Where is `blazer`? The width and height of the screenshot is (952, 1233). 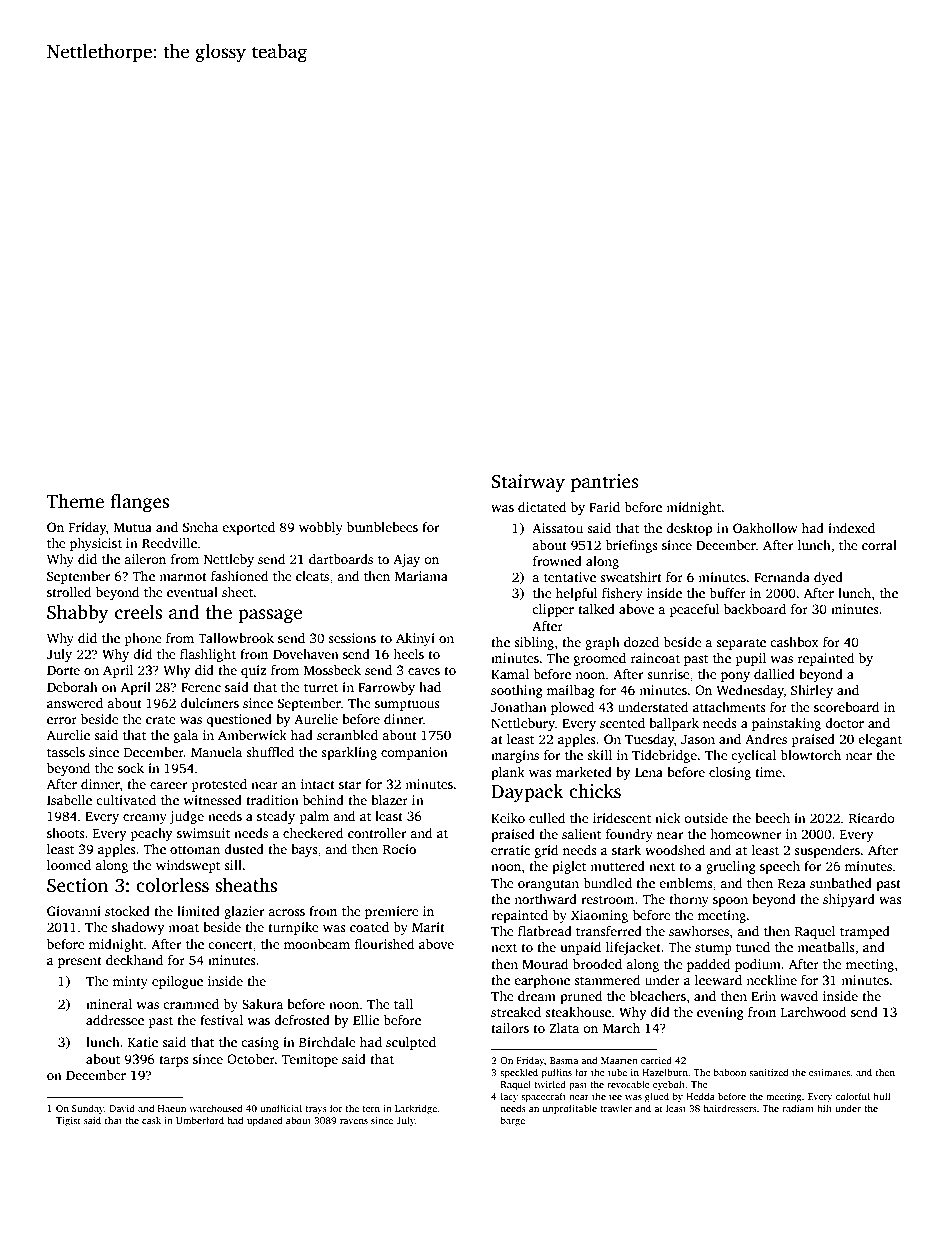
blazer is located at coordinates (389, 800).
